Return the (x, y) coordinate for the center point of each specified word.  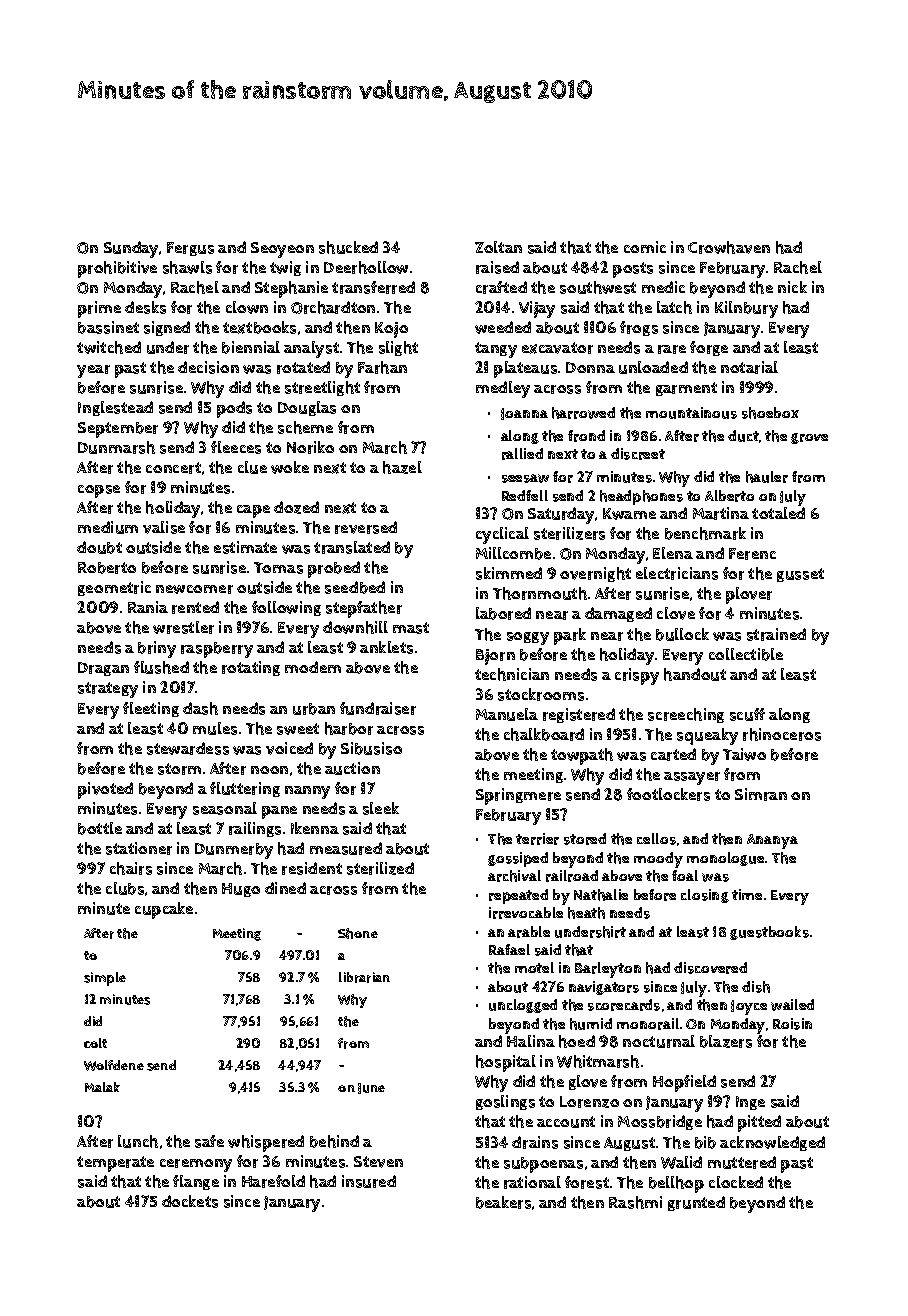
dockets (190, 1201)
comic (645, 247)
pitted (759, 1123)
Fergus (190, 249)
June (371, 1088)
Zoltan (498, 247)
